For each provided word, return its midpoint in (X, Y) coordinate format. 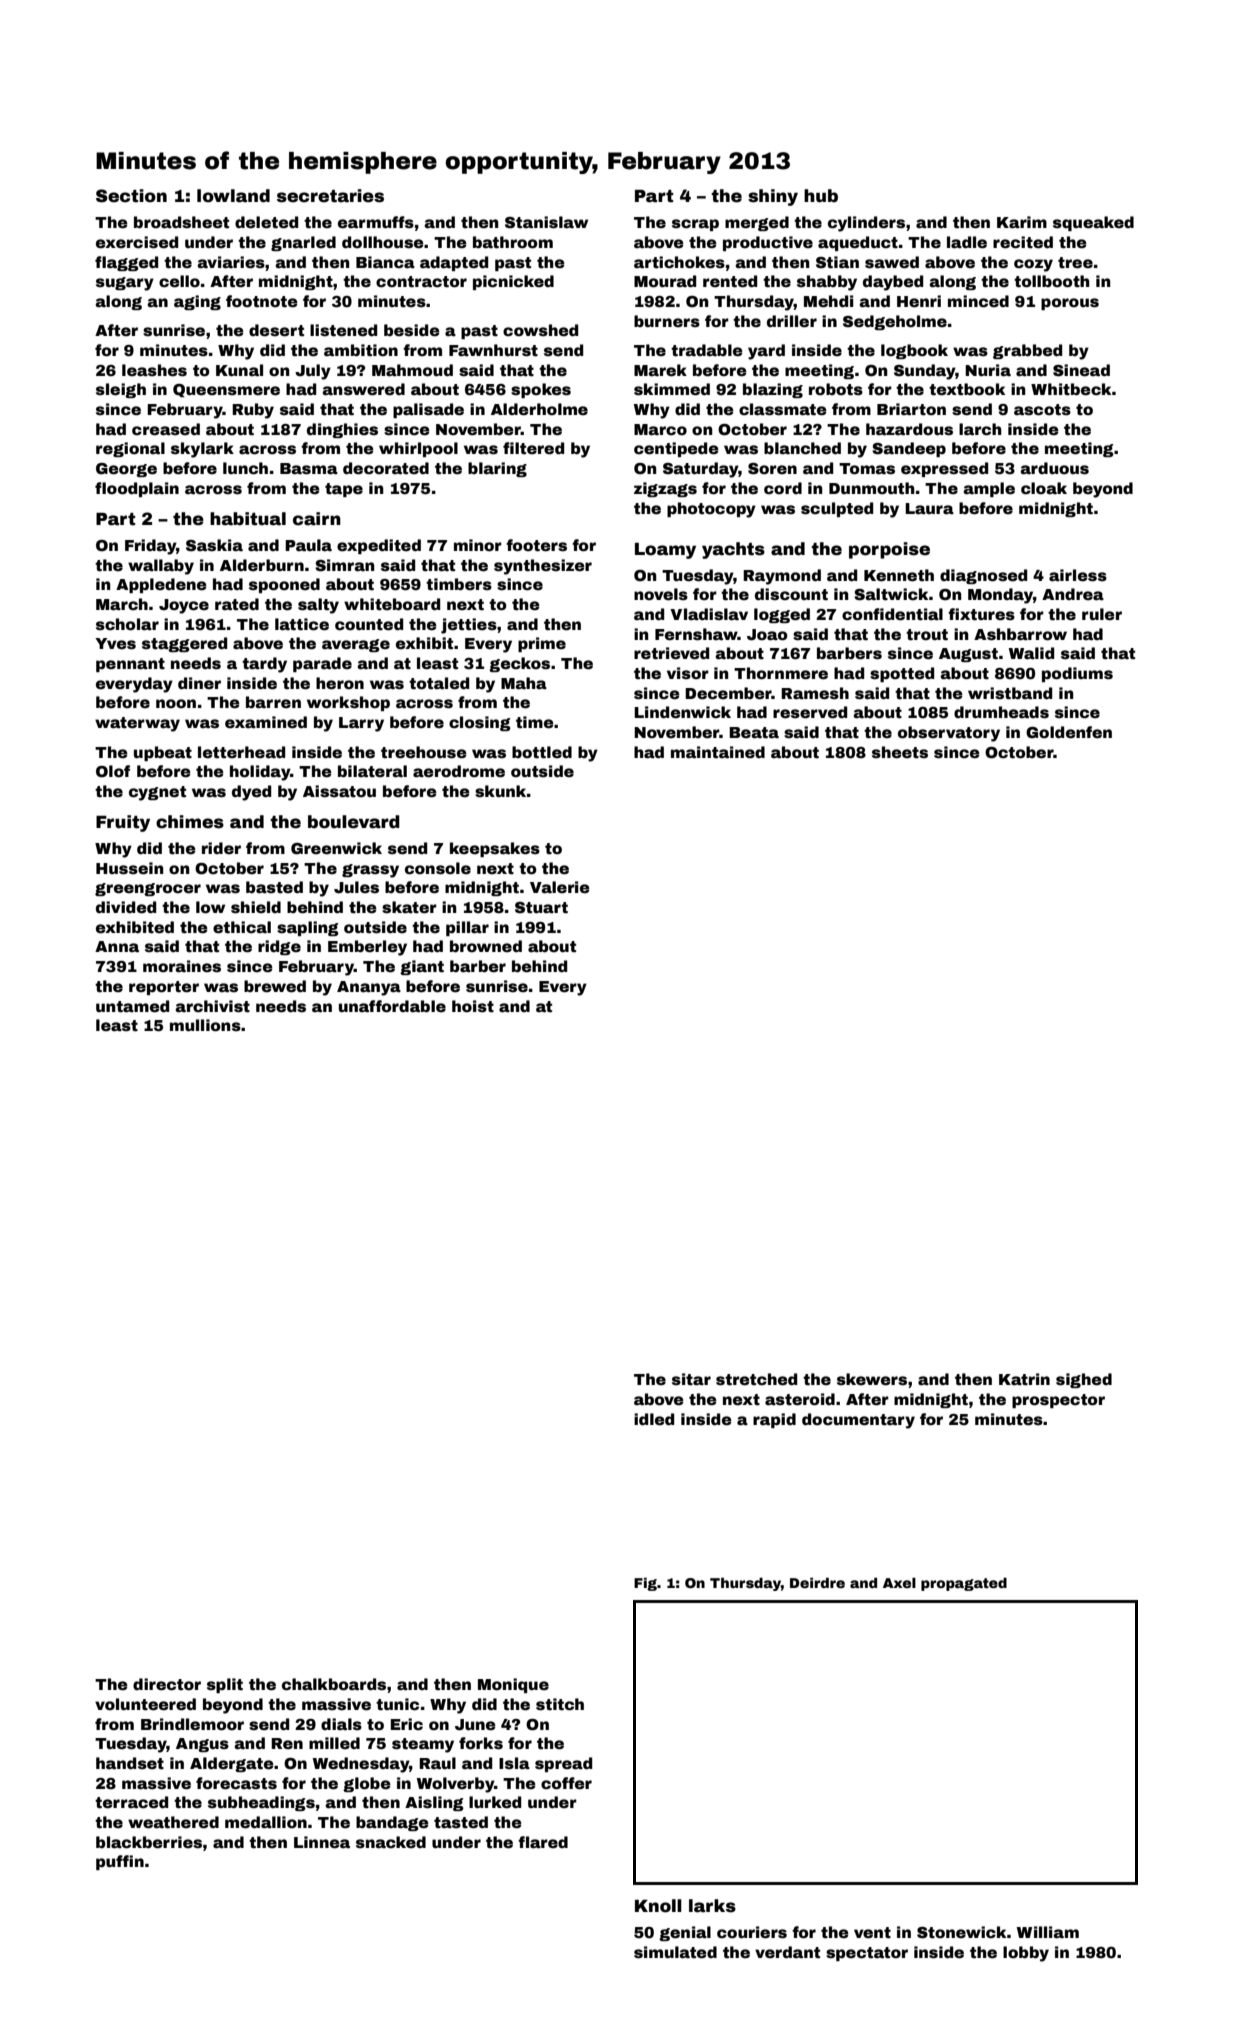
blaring (497, 469)
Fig (645, 1584)
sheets (900, 752)
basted (274, 887)
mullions (205, 1025)
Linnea (322, 1842)
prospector (1058, 1401)
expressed (944, 469)
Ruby (253, 411)
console (438, 868)
